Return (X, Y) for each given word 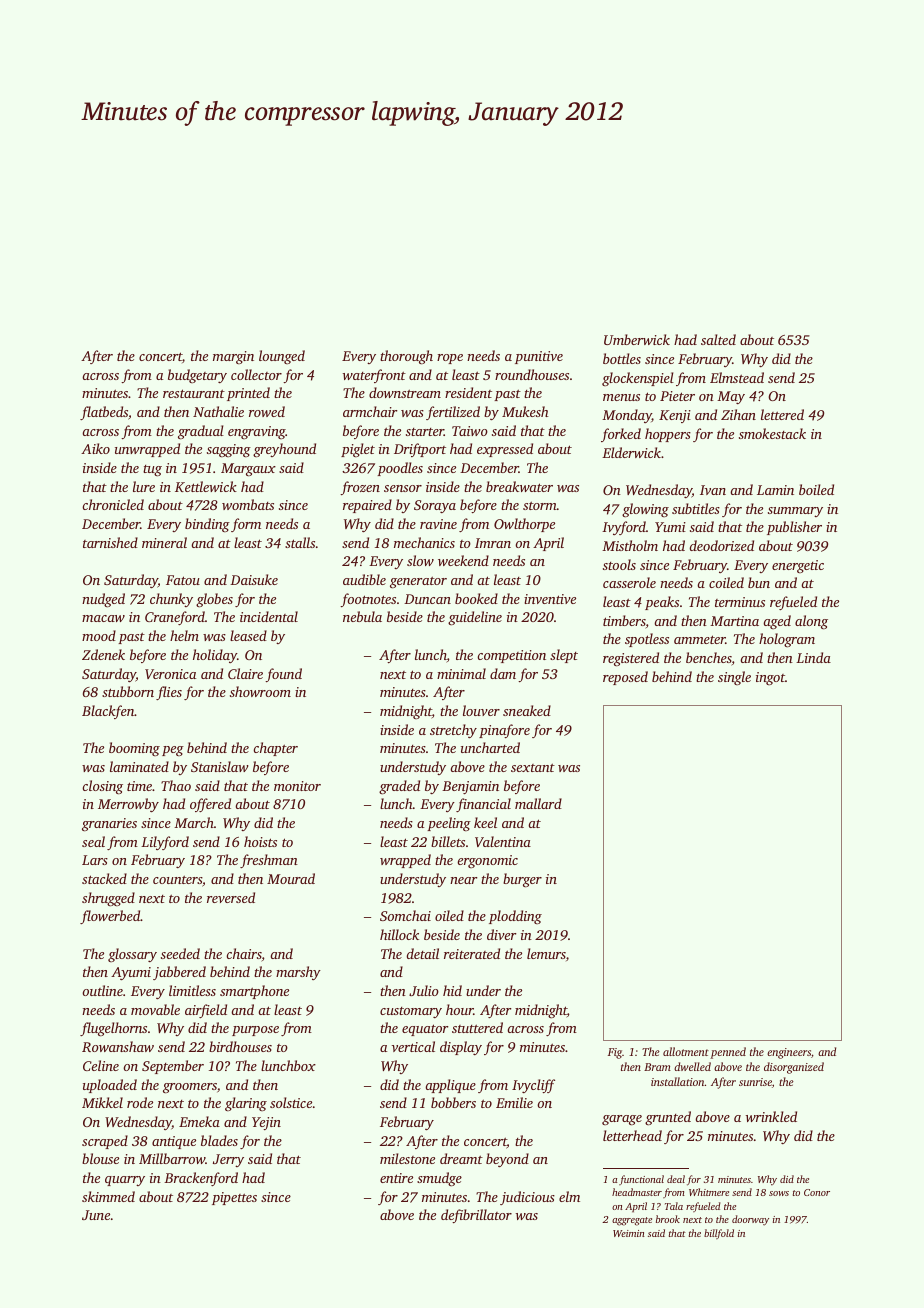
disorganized (794, 1068)
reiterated (472, 953)
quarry (125, 1181)
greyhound (284, 450)
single (734, 678)
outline (102, 990)
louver (481, 710)
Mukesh (525, 411)
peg (173, 751)
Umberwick (637, 339)
